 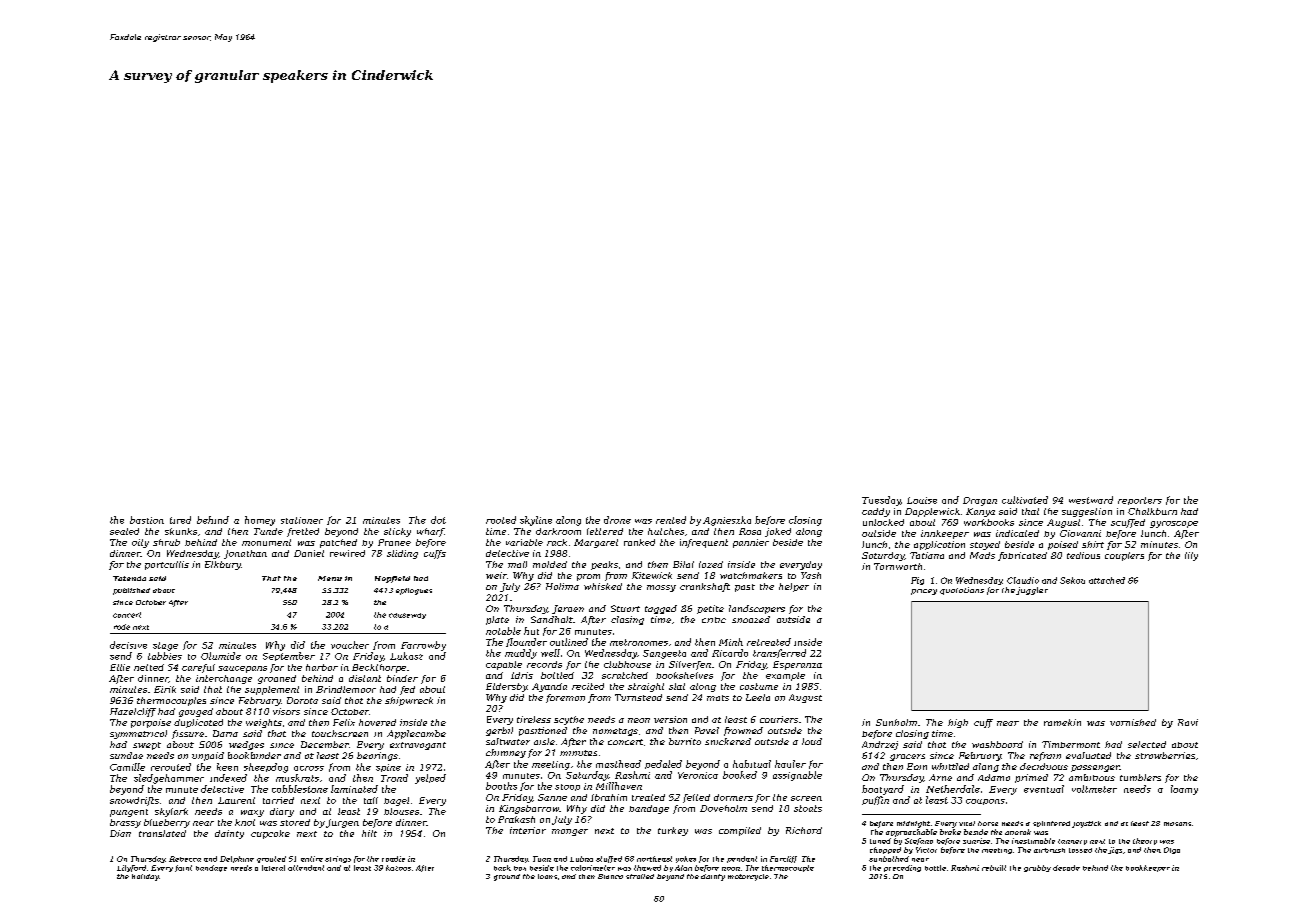 What do you see at coordinates (180, 520) in the screenshot?
I see `tired` at bounding box center [180, 520].
